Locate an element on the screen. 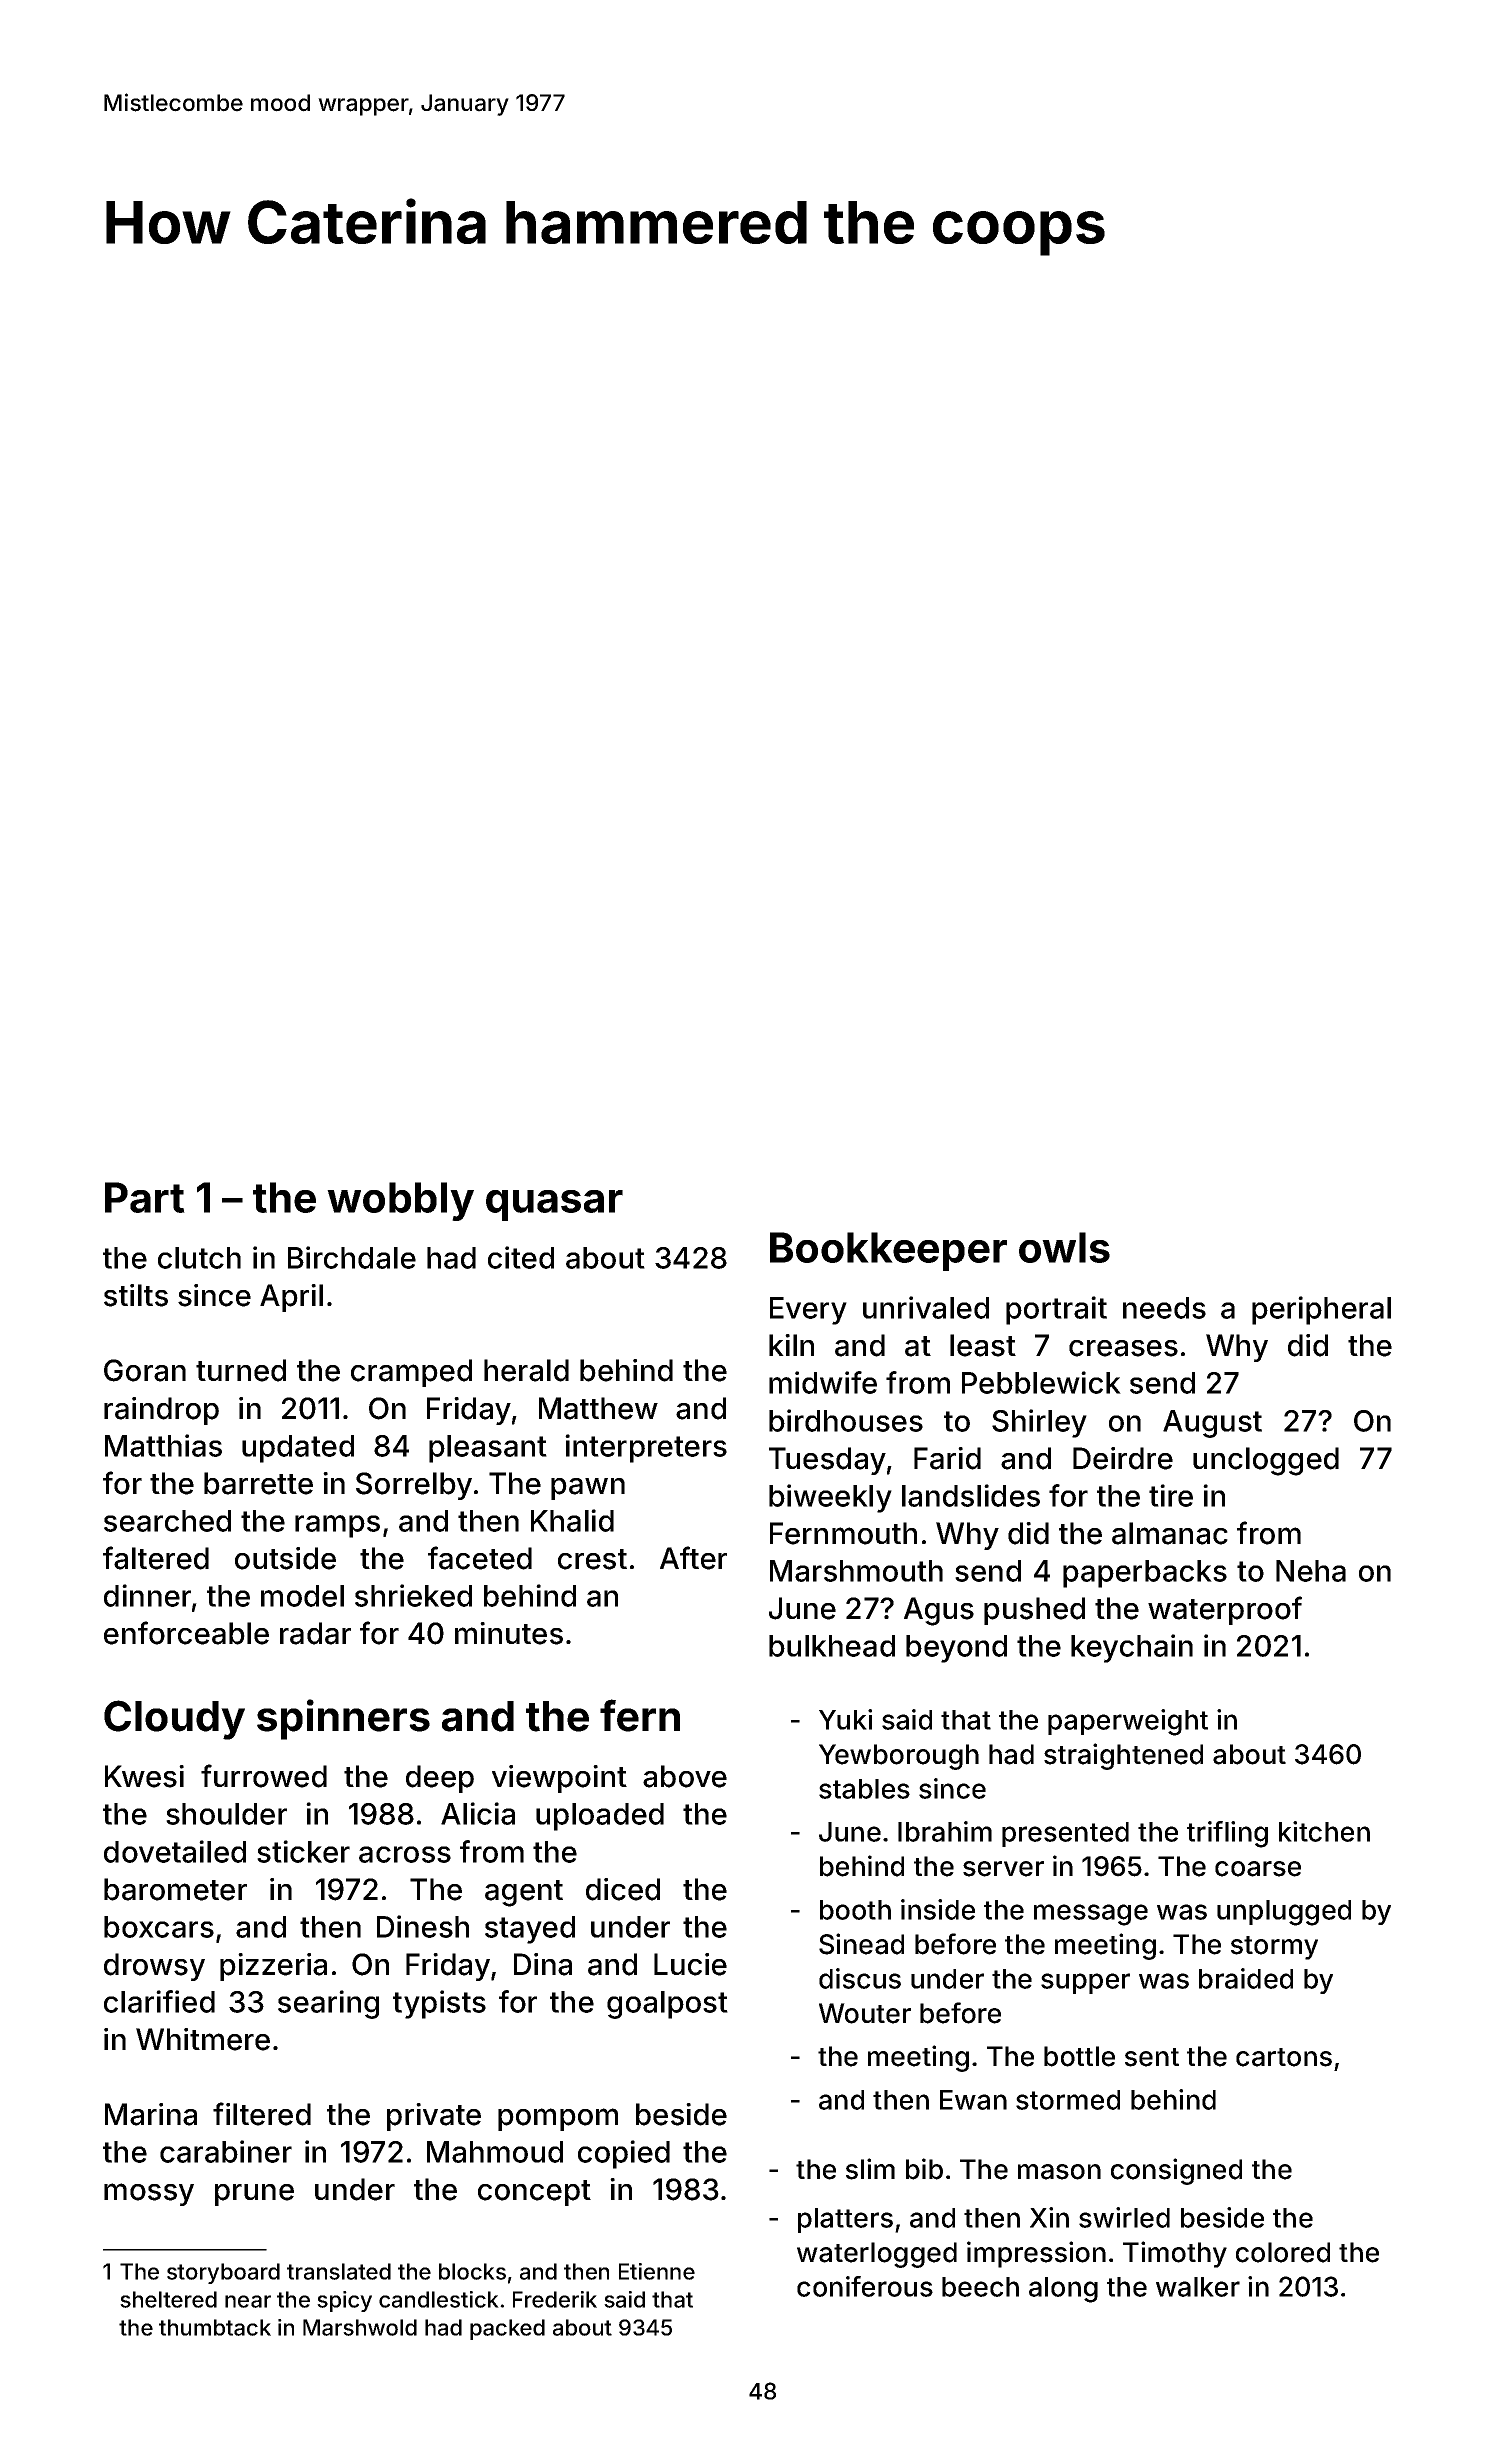 The width and height of the screenshot is (1496, 2464). kitchen is located at coordinates (1324, 1831).
